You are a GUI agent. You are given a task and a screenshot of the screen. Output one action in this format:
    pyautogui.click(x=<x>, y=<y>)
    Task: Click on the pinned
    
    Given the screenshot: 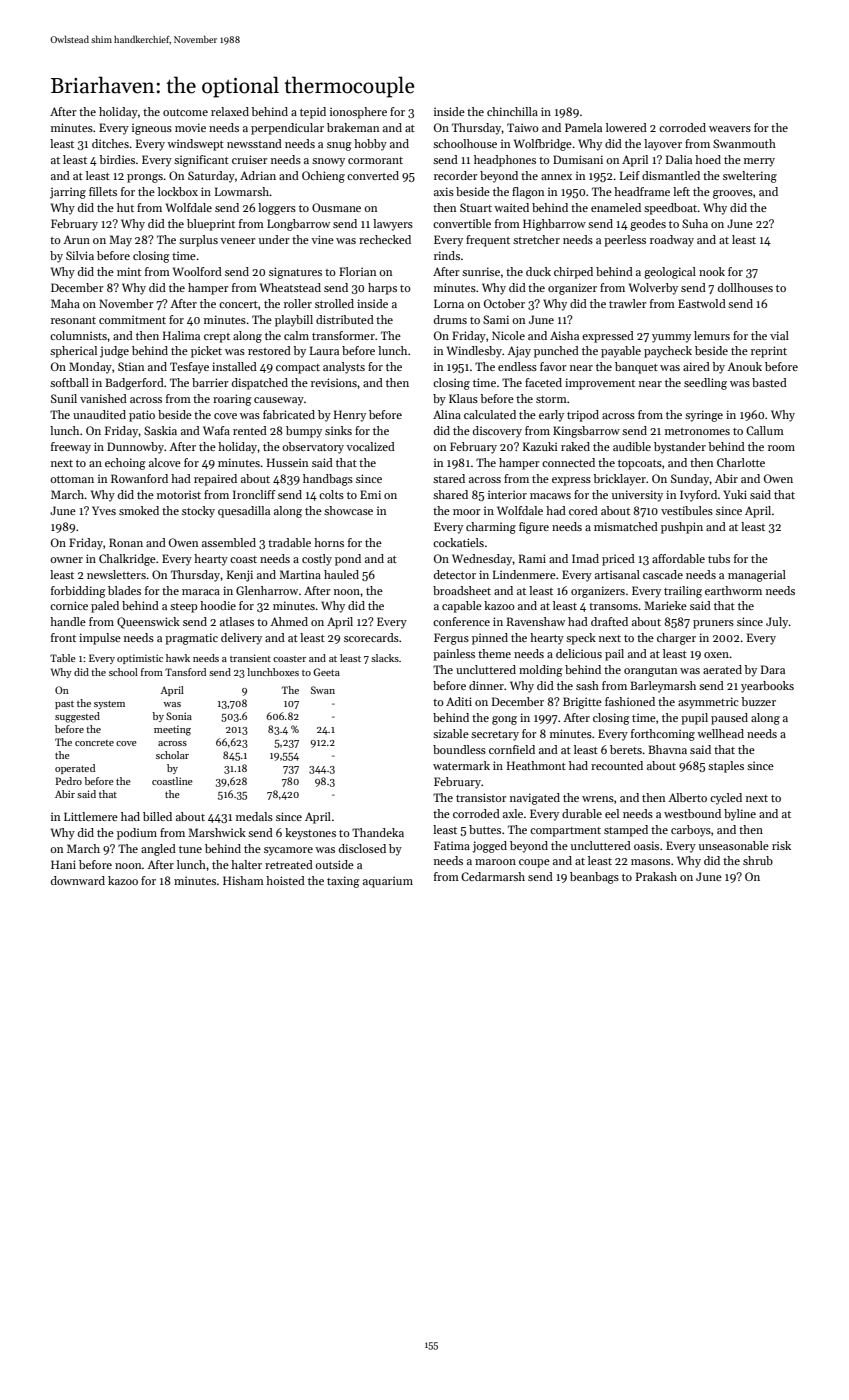 What is the action you would take?
    pyautogui.click(x=490, y=639)
